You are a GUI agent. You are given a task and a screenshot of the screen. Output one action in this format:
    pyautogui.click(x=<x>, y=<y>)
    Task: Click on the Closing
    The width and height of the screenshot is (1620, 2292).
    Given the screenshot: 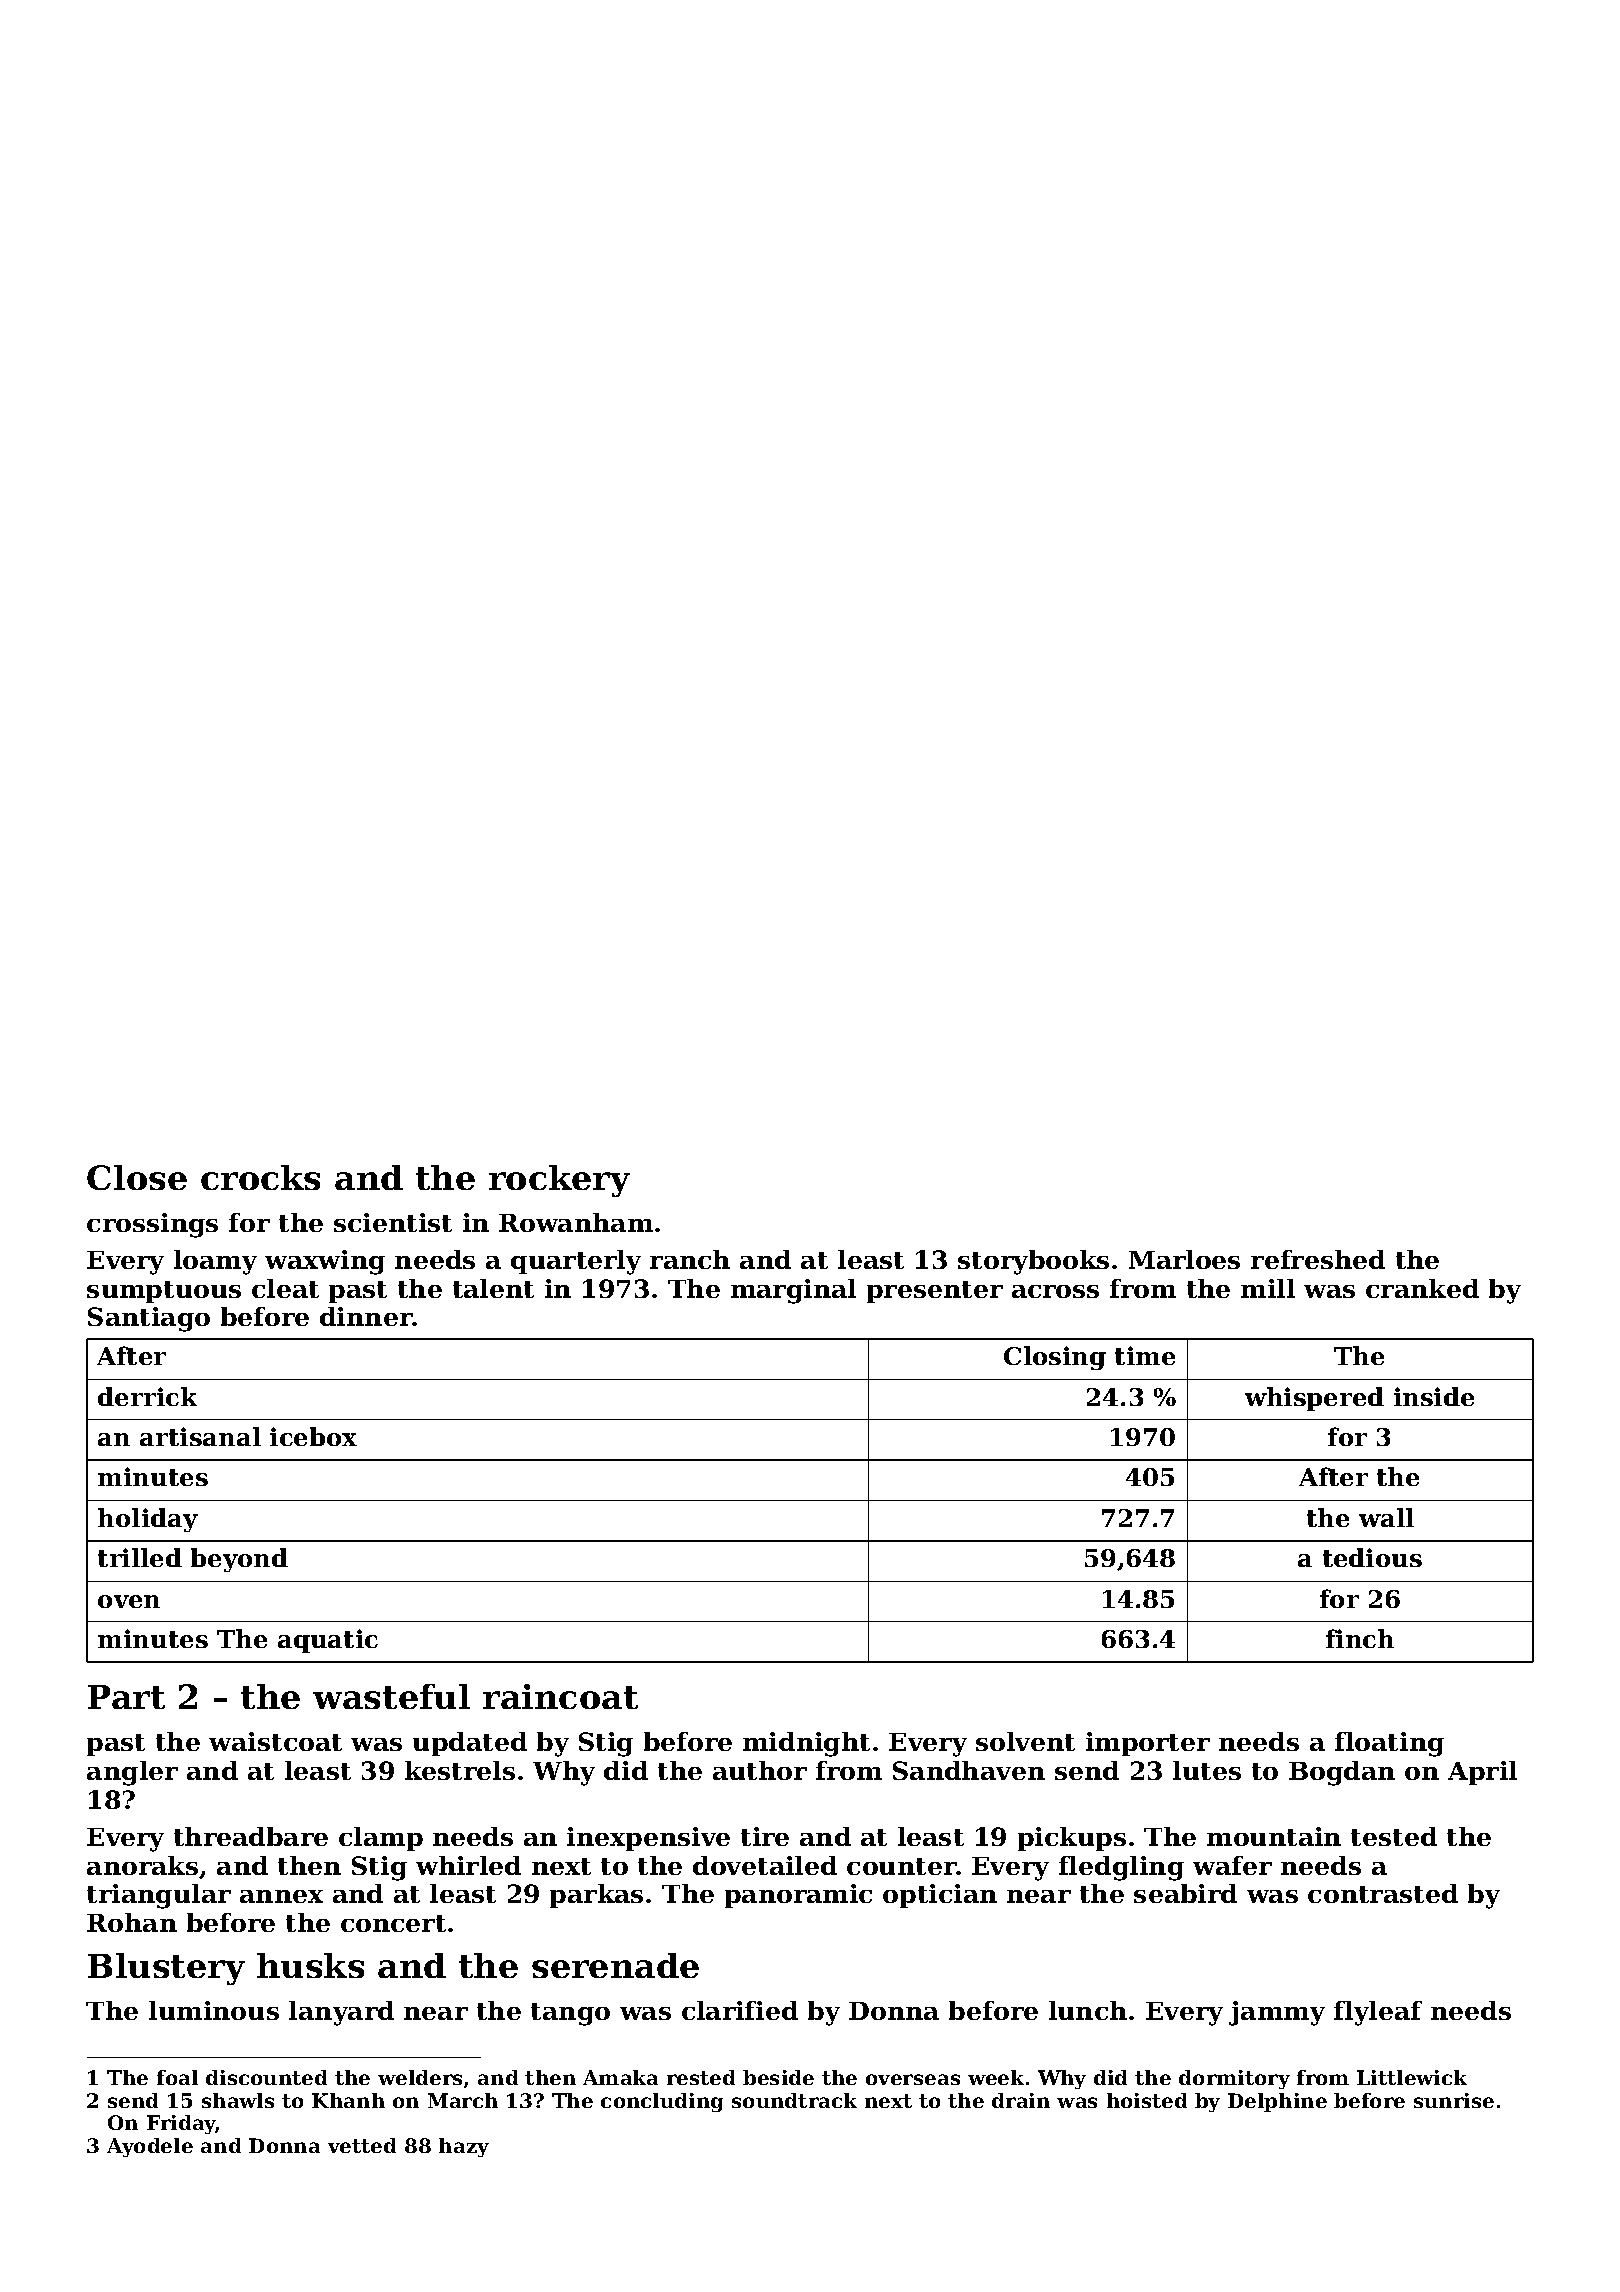 What is the action you would take?
    pyautogui.click(x=1055, y=1358)
